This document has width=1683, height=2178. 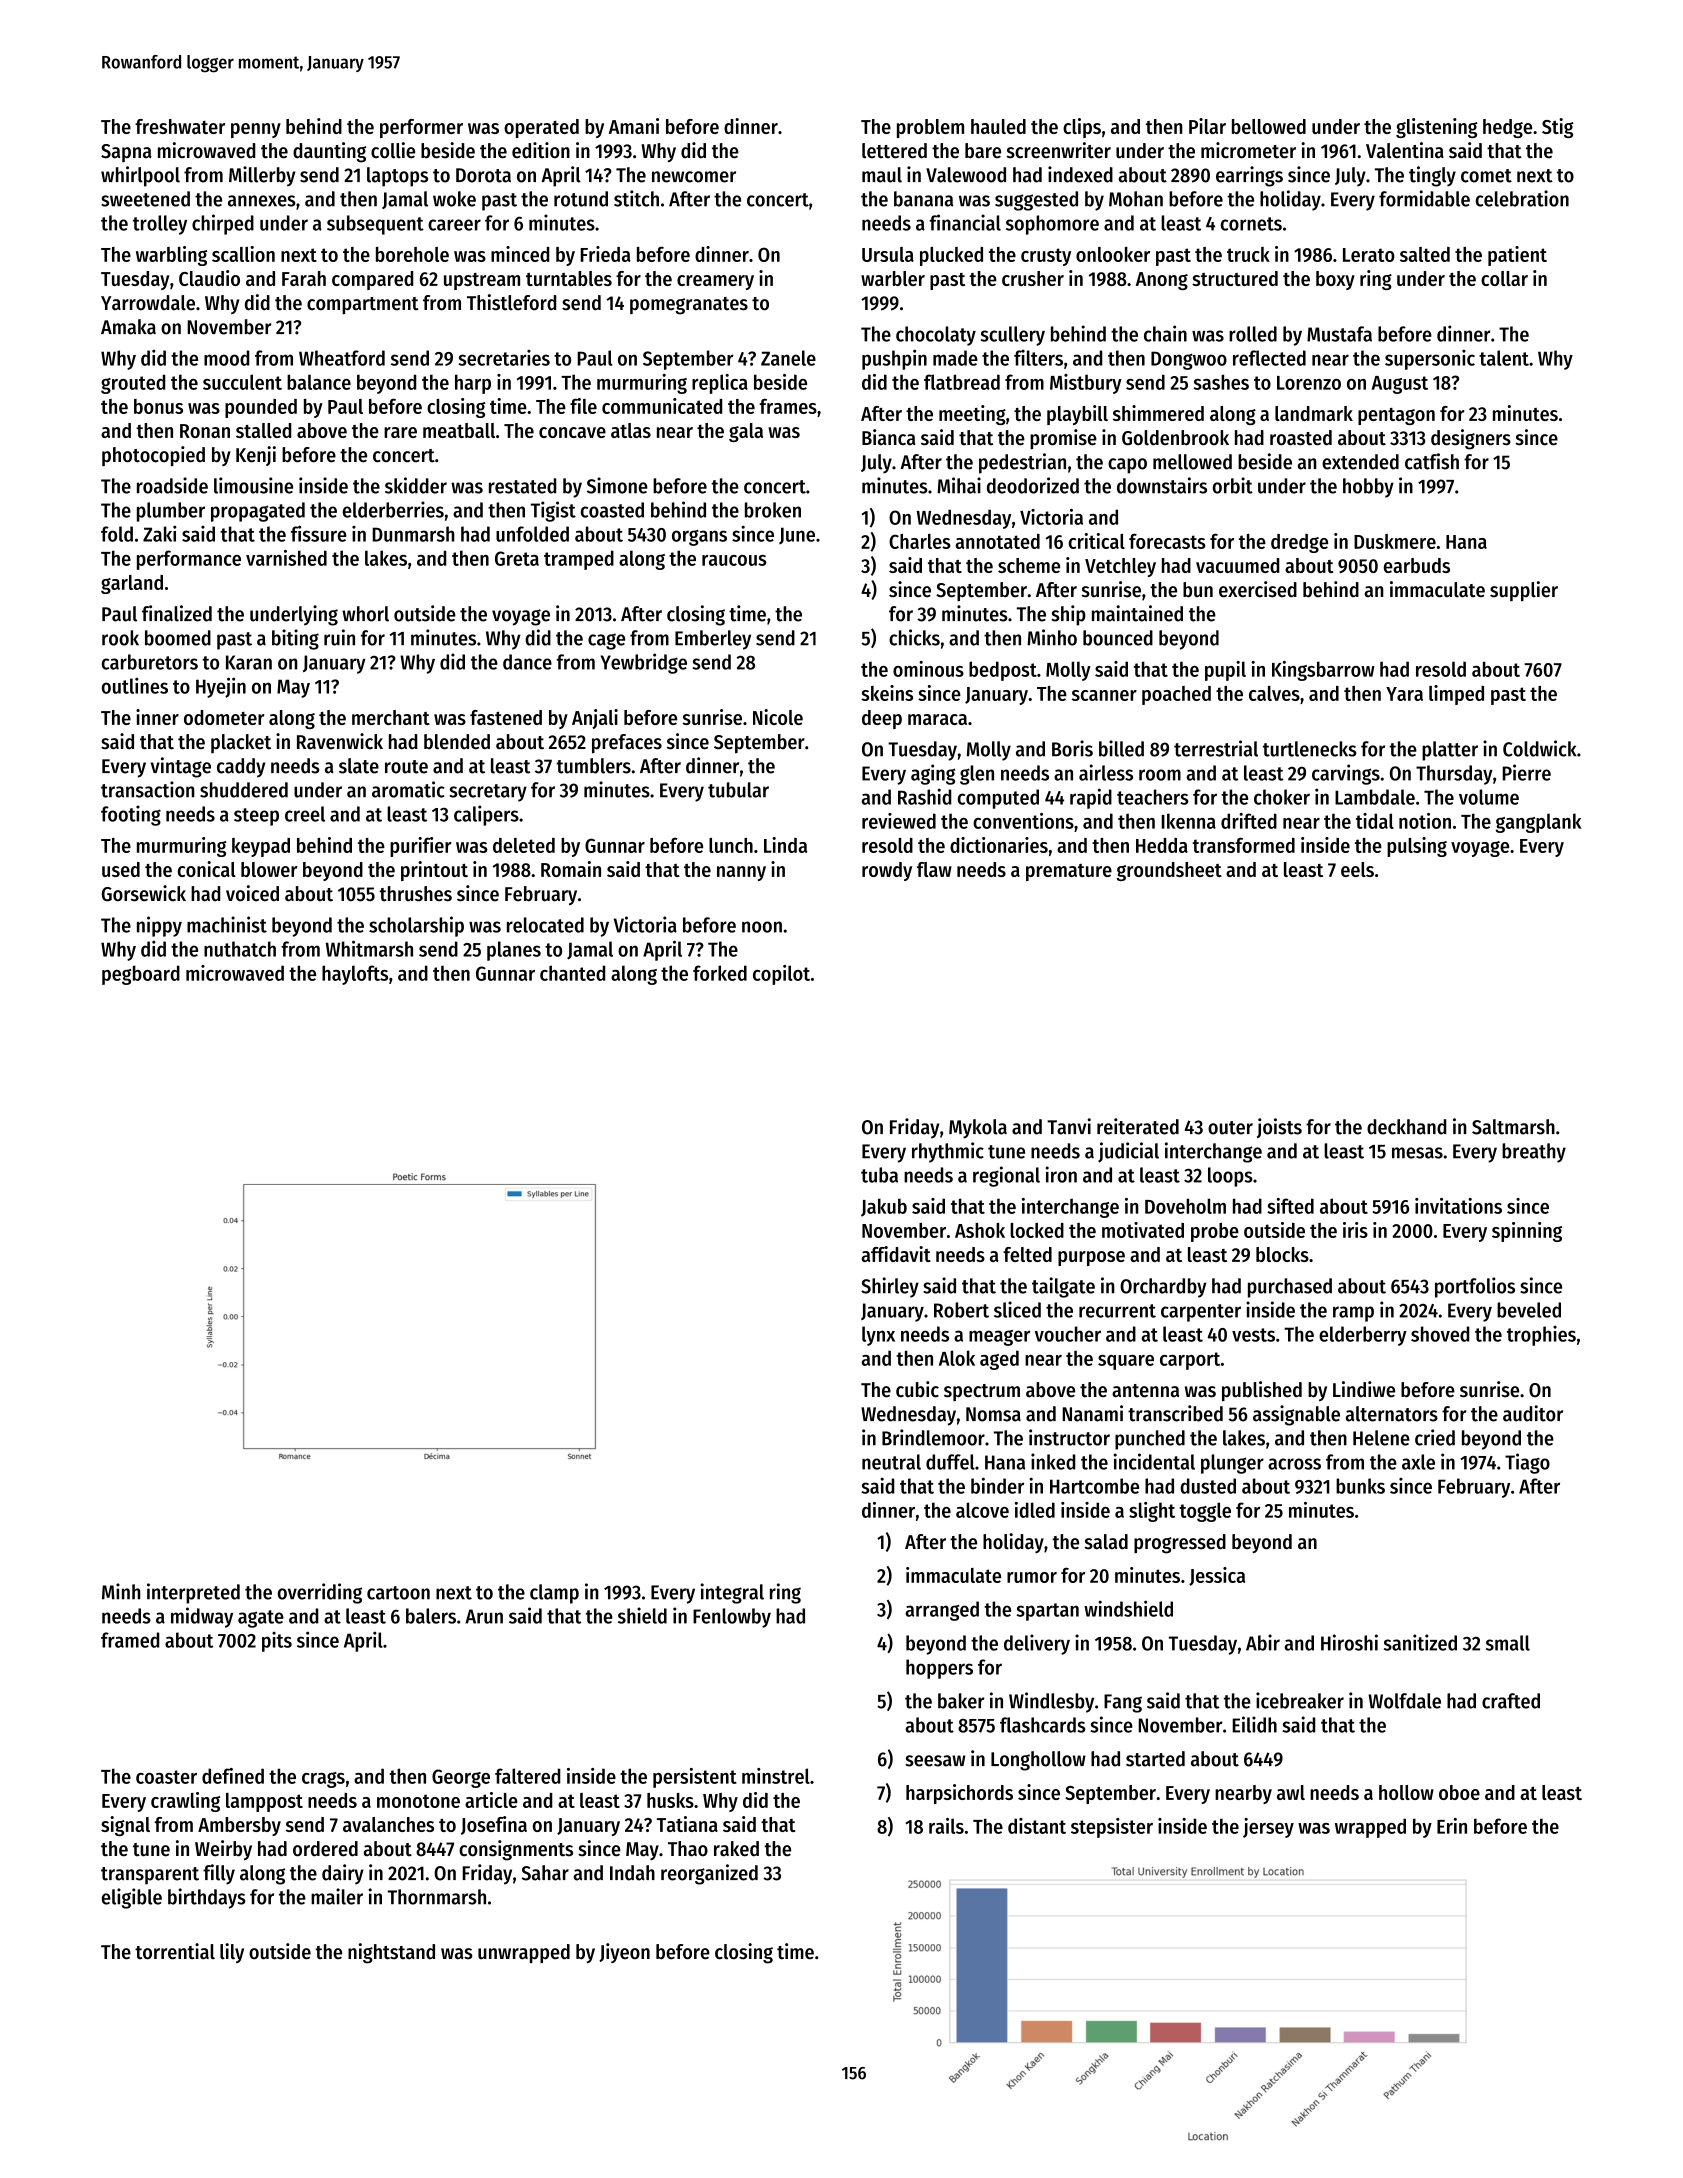 What do you see at coordinates (511, 302) in the document?
I see `Thistleford` at bounding box center [511, 302].
